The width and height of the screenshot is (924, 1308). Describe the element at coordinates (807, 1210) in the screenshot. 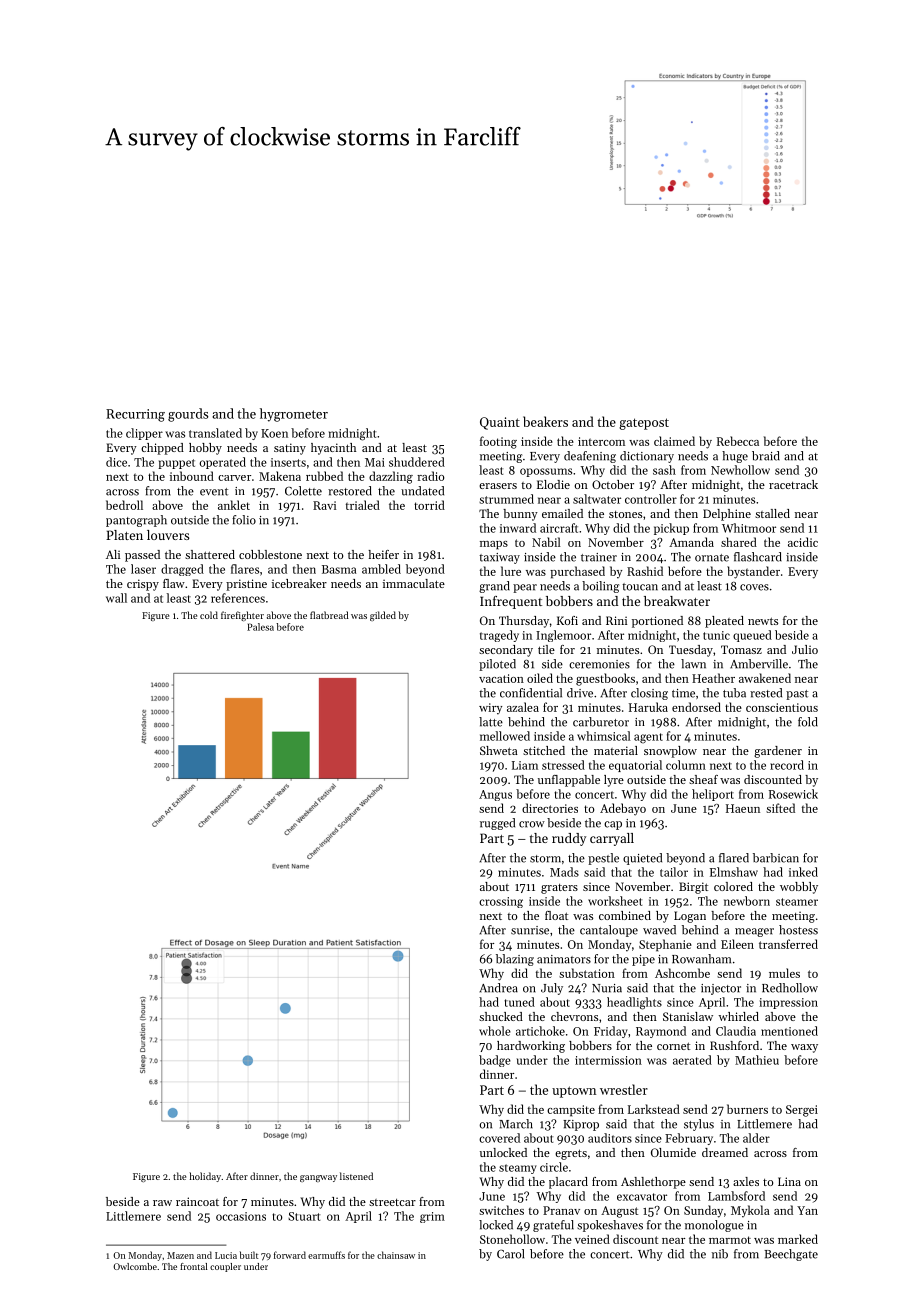

I see `Yan` at that location.
